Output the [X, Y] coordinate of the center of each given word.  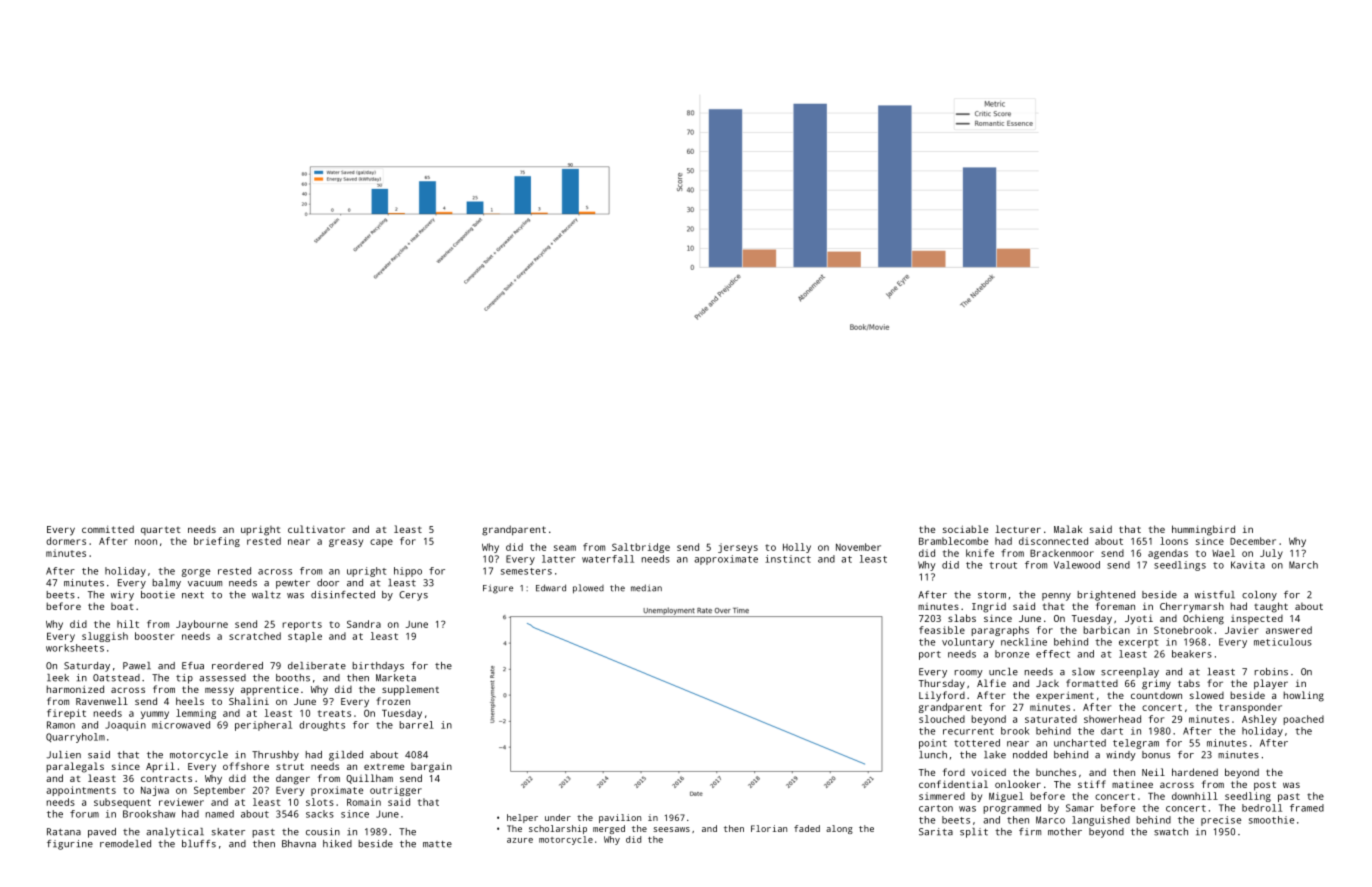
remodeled [125, 844]
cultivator [316, 529]
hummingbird [1203, 530]
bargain [431, 767]
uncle [1003, 672]
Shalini [249, 701]
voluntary [968, 643]
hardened [1195, 772]
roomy [969, 674]
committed [108, 529]
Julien [64, 755]
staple [305, 637]
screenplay [1130, 673]
